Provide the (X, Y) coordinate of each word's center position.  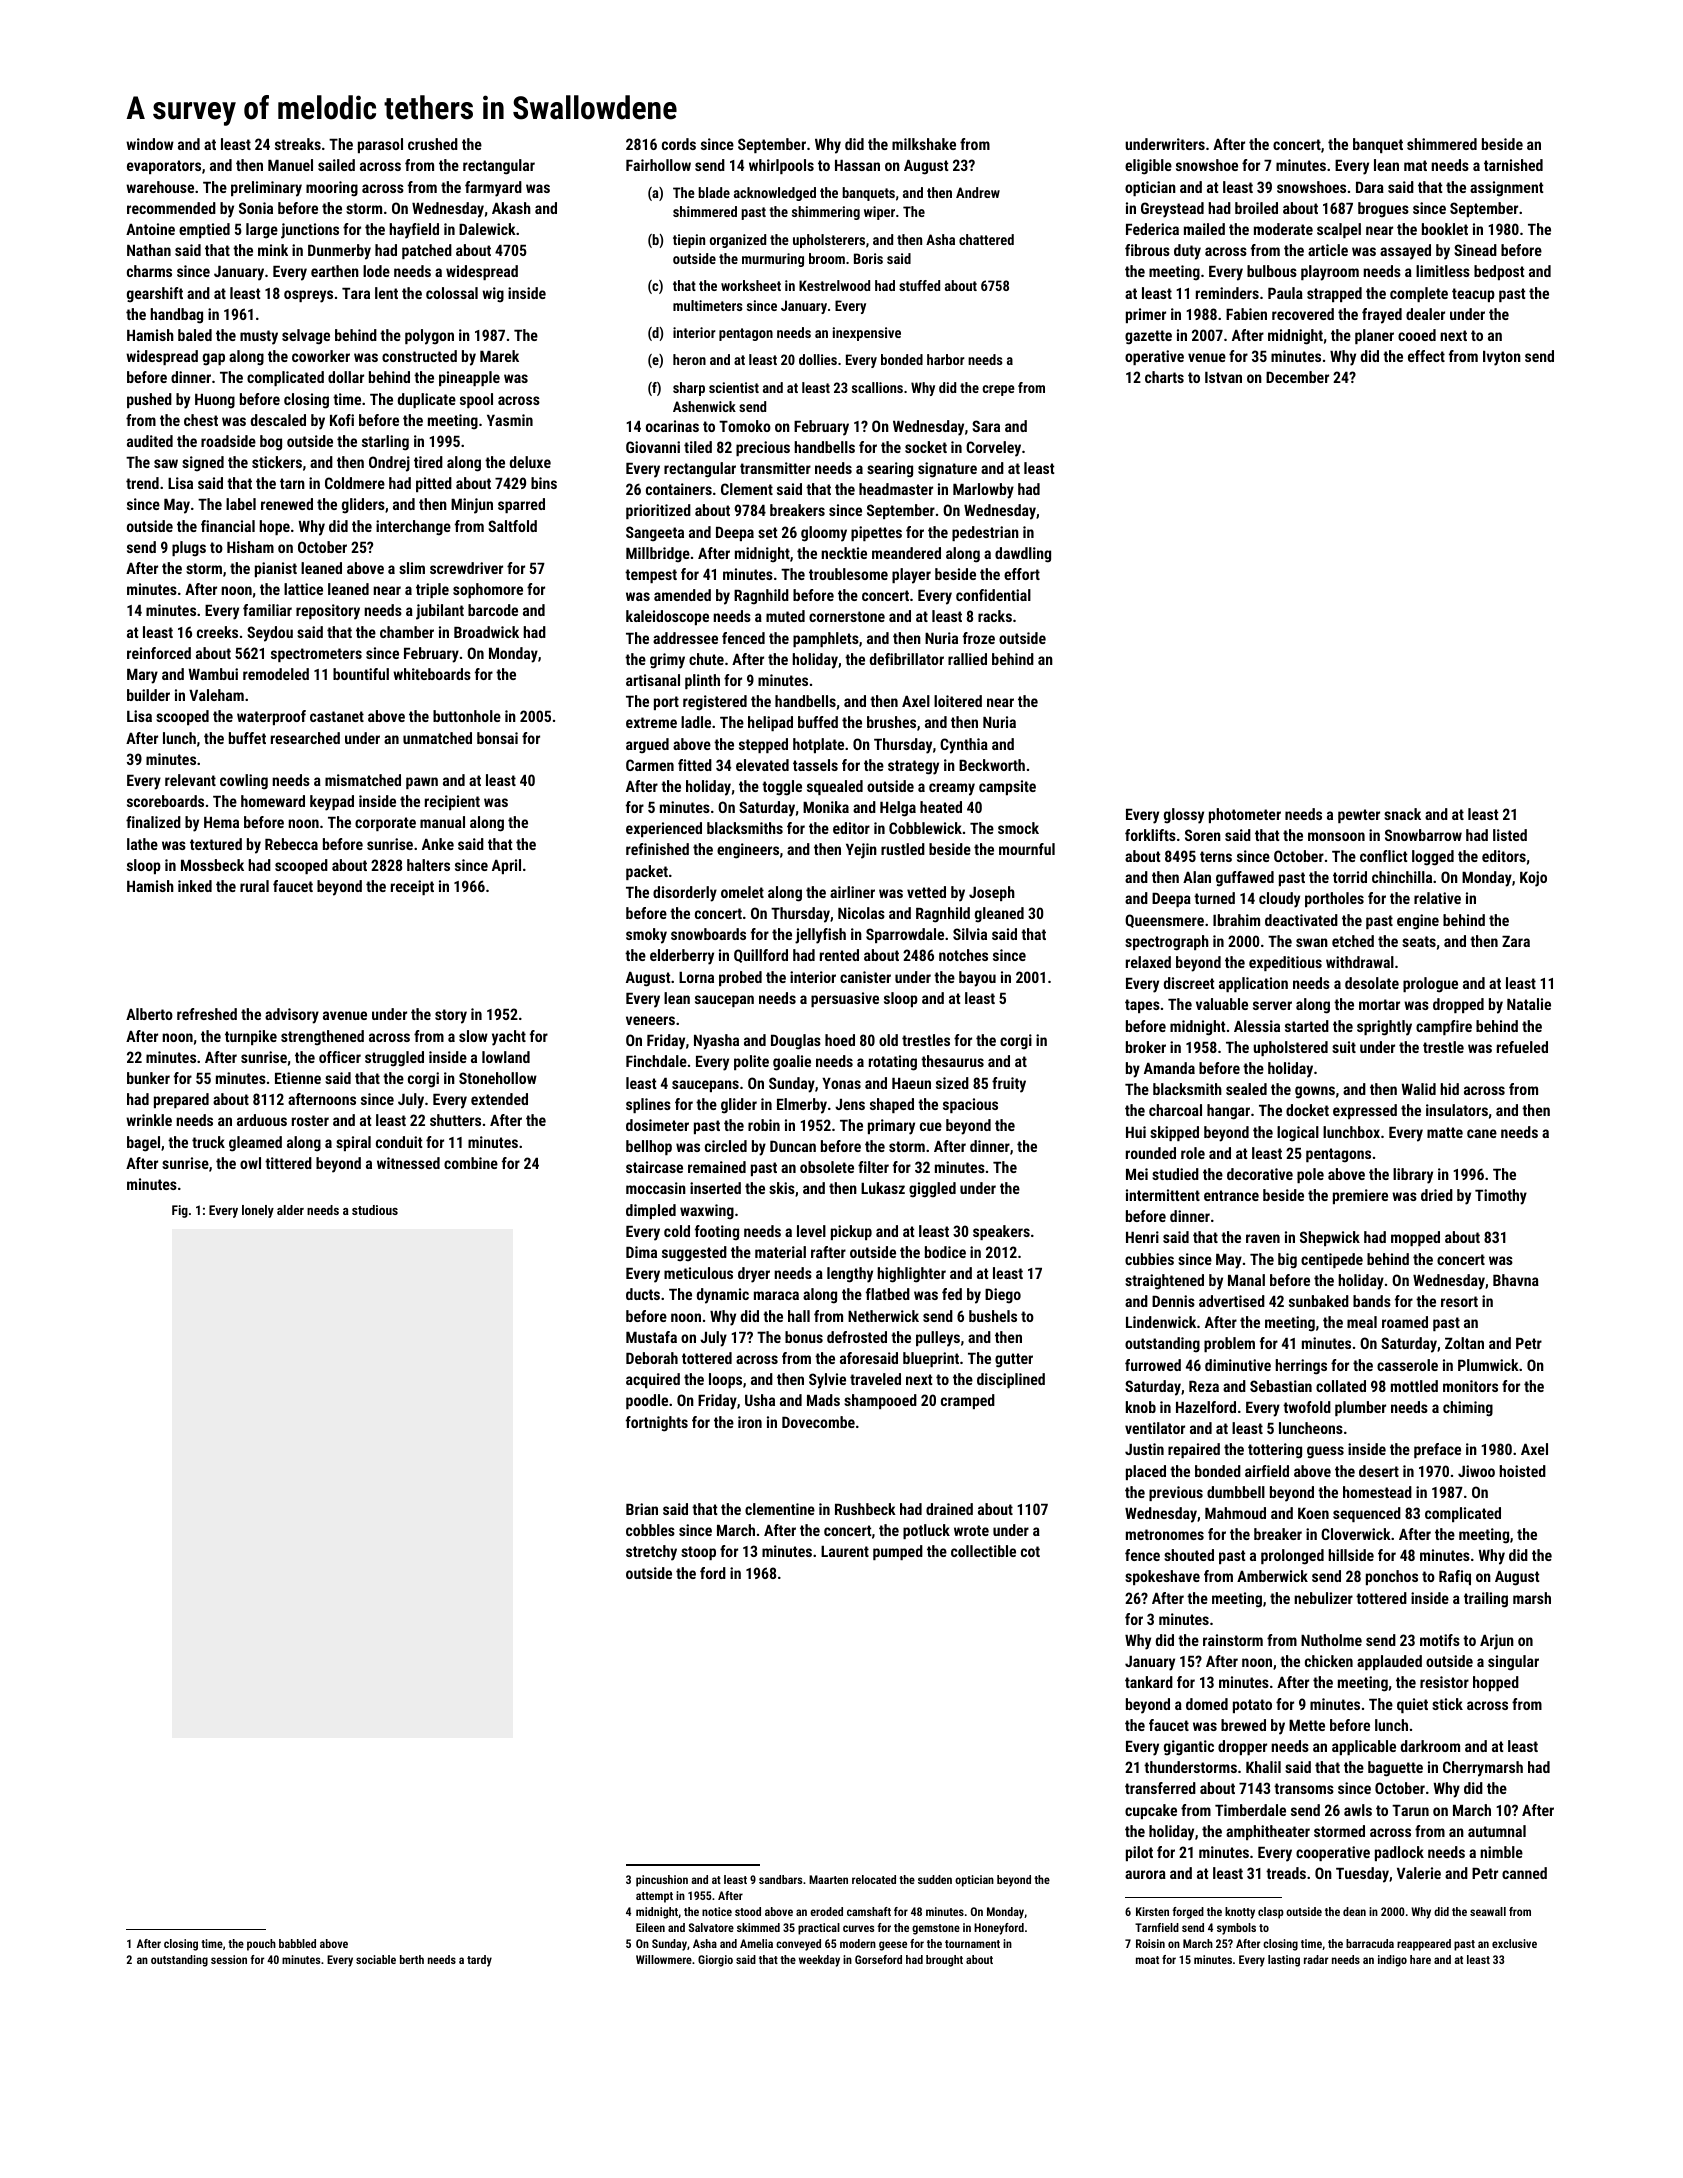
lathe (142, 844)
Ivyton (1502, 358)
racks (995, 616)
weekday (819, 1961)
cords (679, 144)
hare (1420, 1959)
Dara (1370, 187)
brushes (891, 722)
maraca (776, 1295)
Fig (180, 1211)
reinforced (159, 653)
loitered (958, 701)
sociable (376, 1959)
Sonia (256, 208)
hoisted (1522, 1471)
